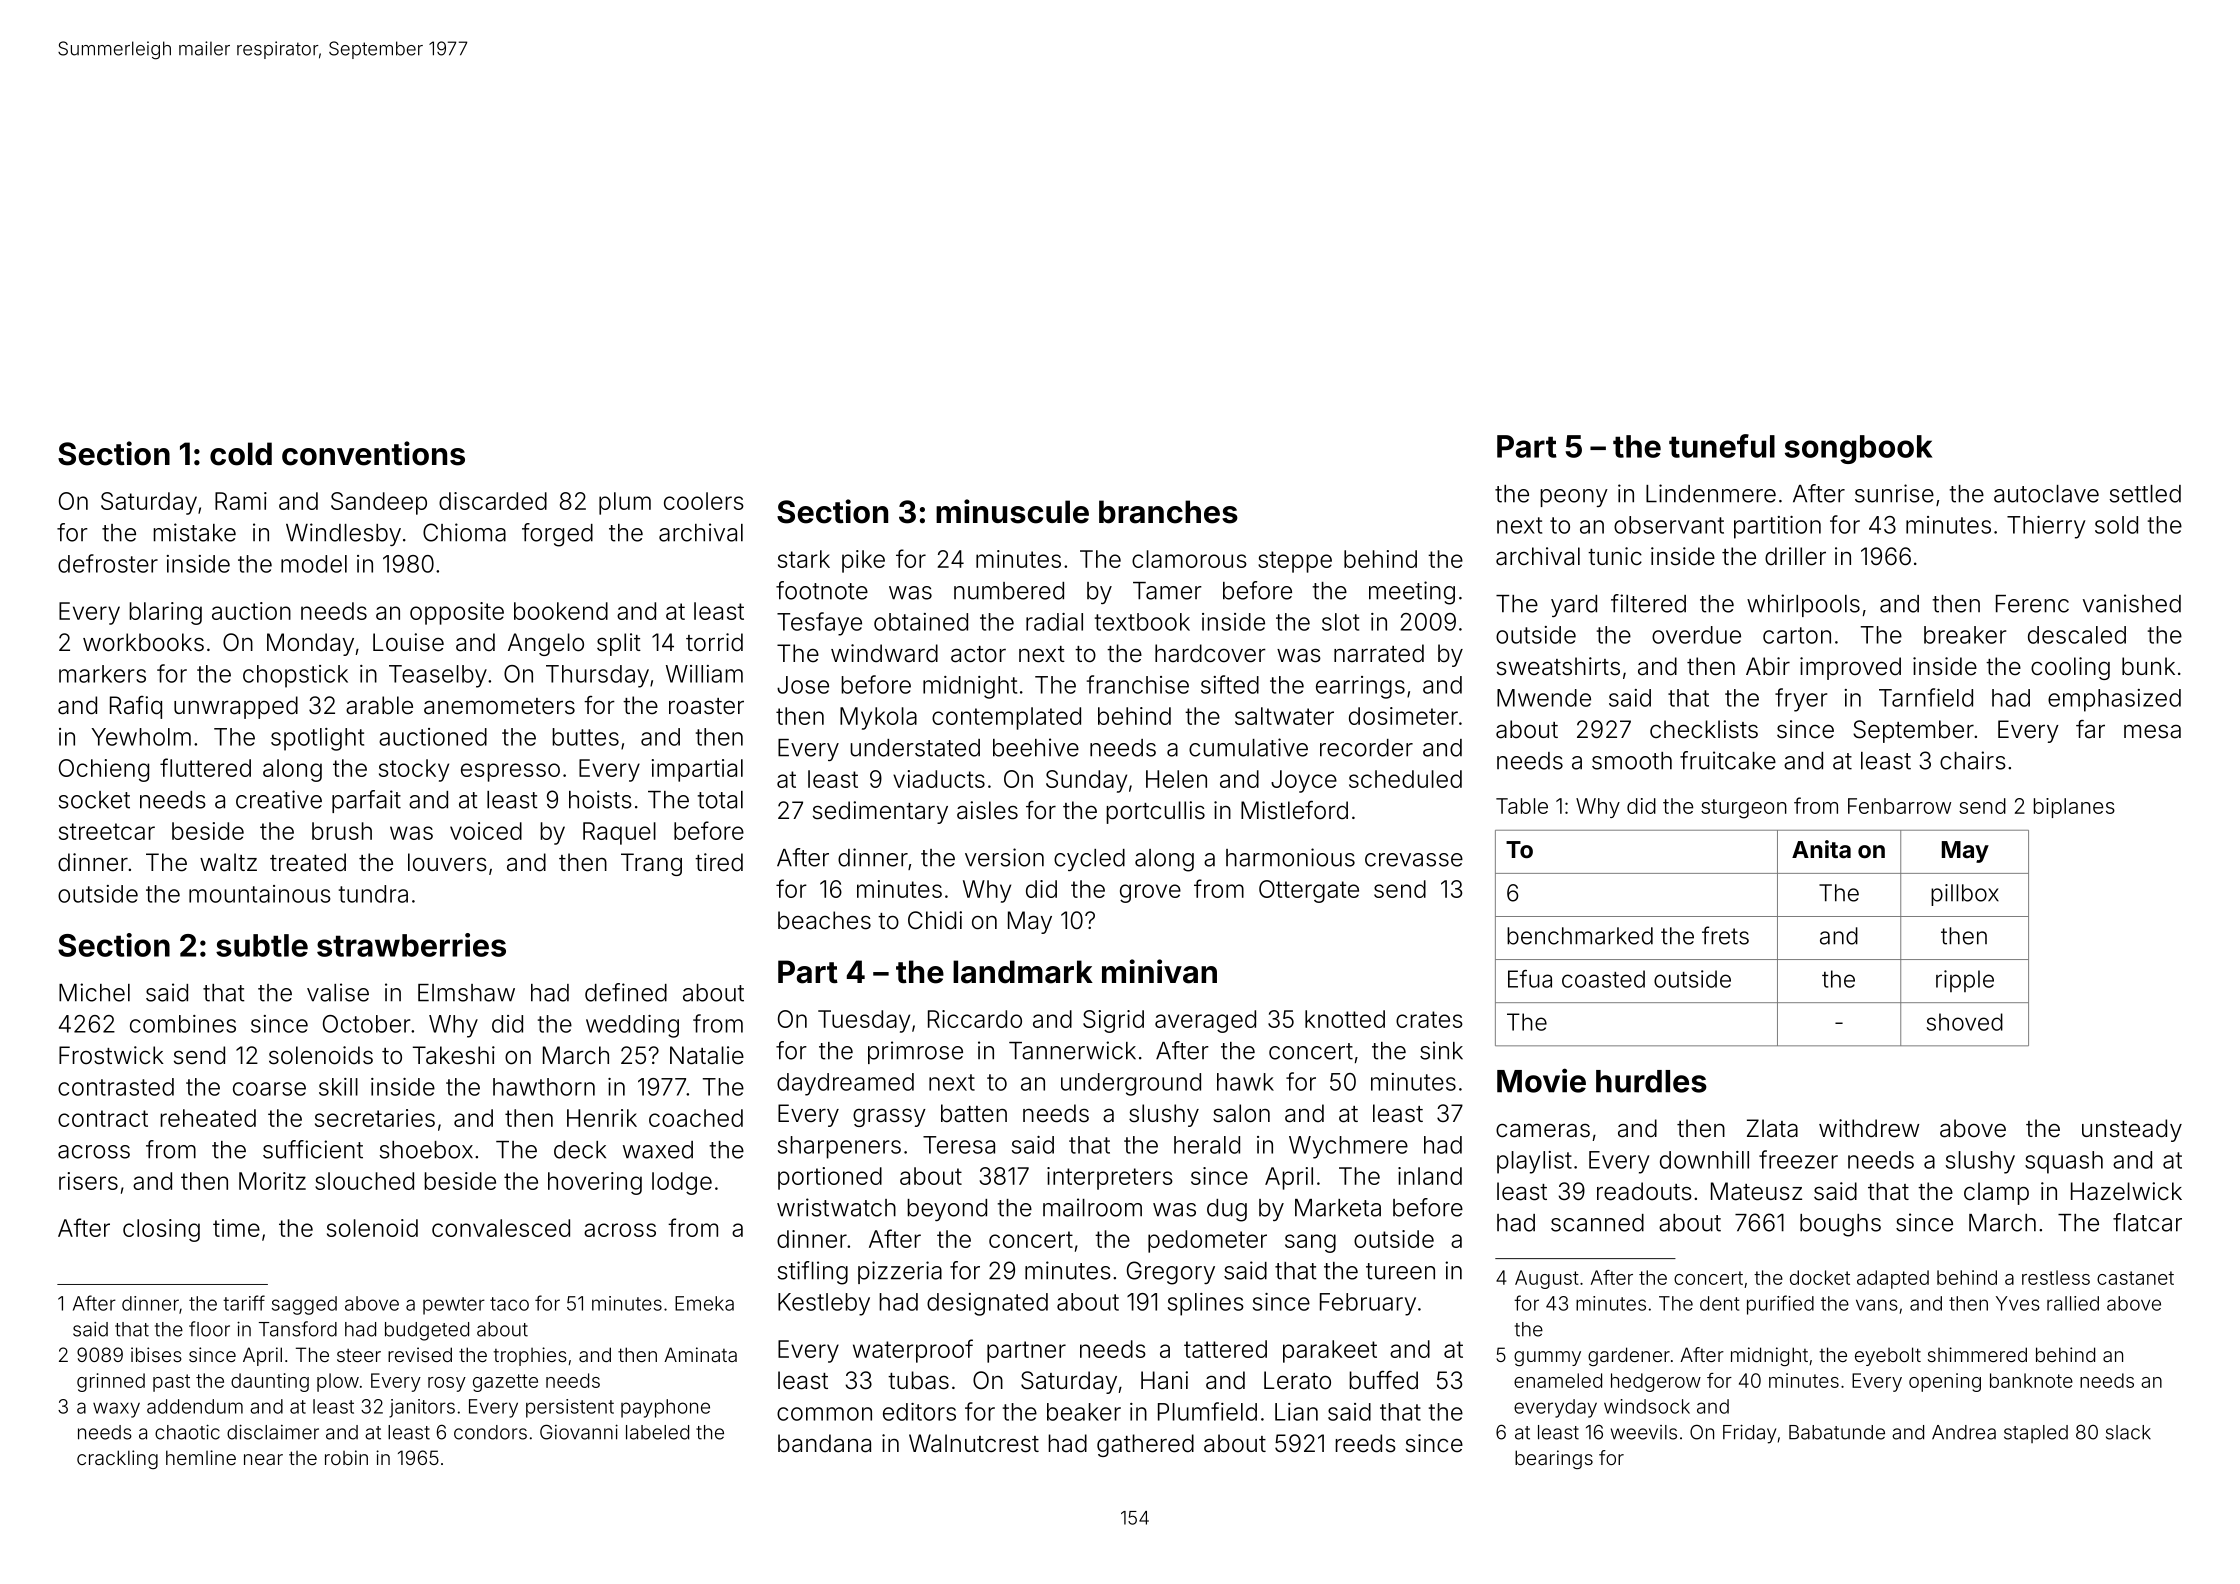  I want to click on Chioma, so click(464, 532).
